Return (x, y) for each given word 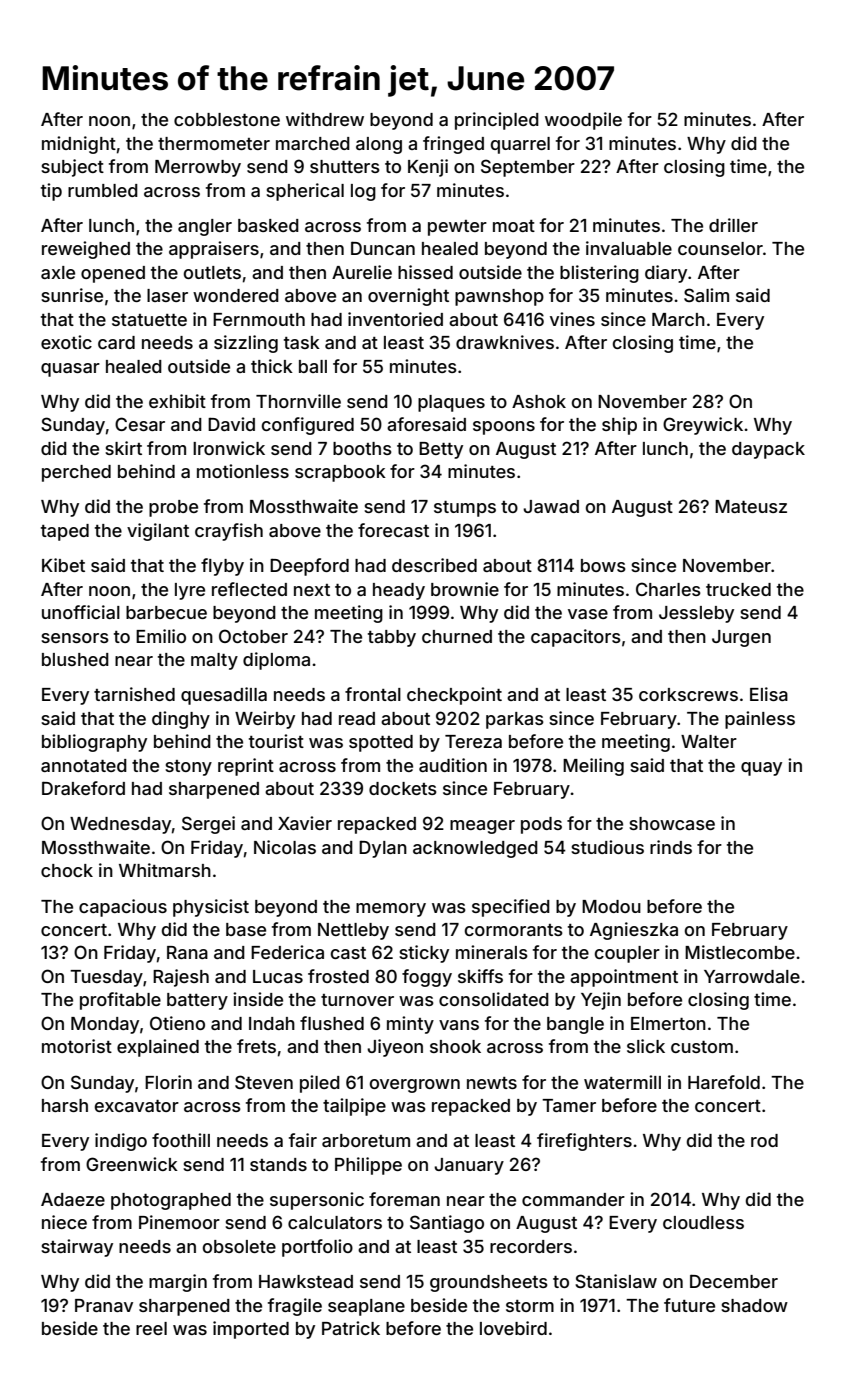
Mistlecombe (740, 952)
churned (457, 636)
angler (205, 227)
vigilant (158, 532)
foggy (427, 978)
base (246, 929)
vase (588, 614)
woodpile (583, 121)
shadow (754, 1305)
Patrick (351, 1328)
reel (151, 1328)
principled (497, 121)
